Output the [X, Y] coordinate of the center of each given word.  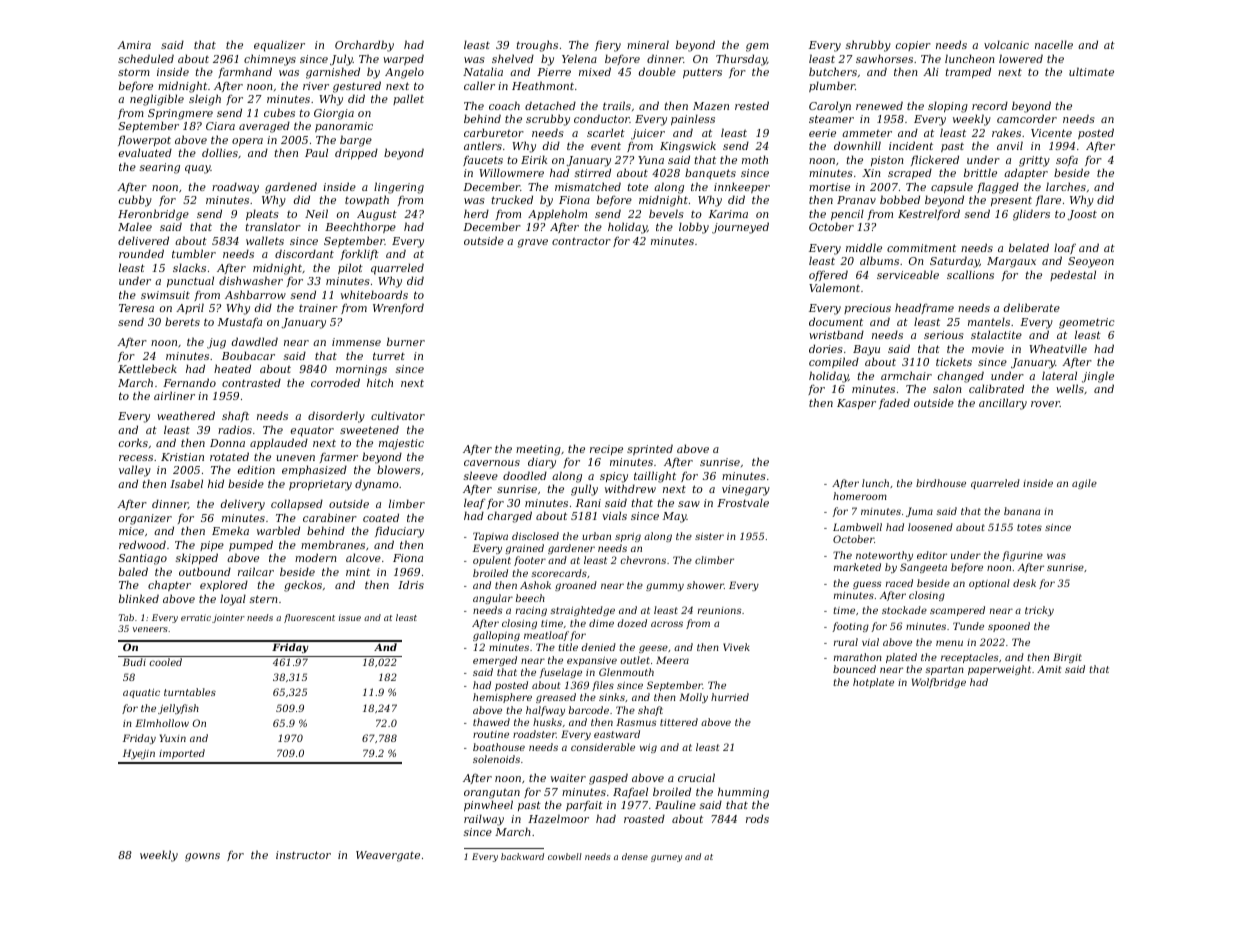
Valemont [834, 287]
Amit [1049, 669]
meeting [538, 450]
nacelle [1054, 44]
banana [1022, 511]
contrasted [251, 382]
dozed [632, 623]
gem [757, 47]
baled [133, 571]
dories [826, 348]
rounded [141, 253]
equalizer [279, 46]
